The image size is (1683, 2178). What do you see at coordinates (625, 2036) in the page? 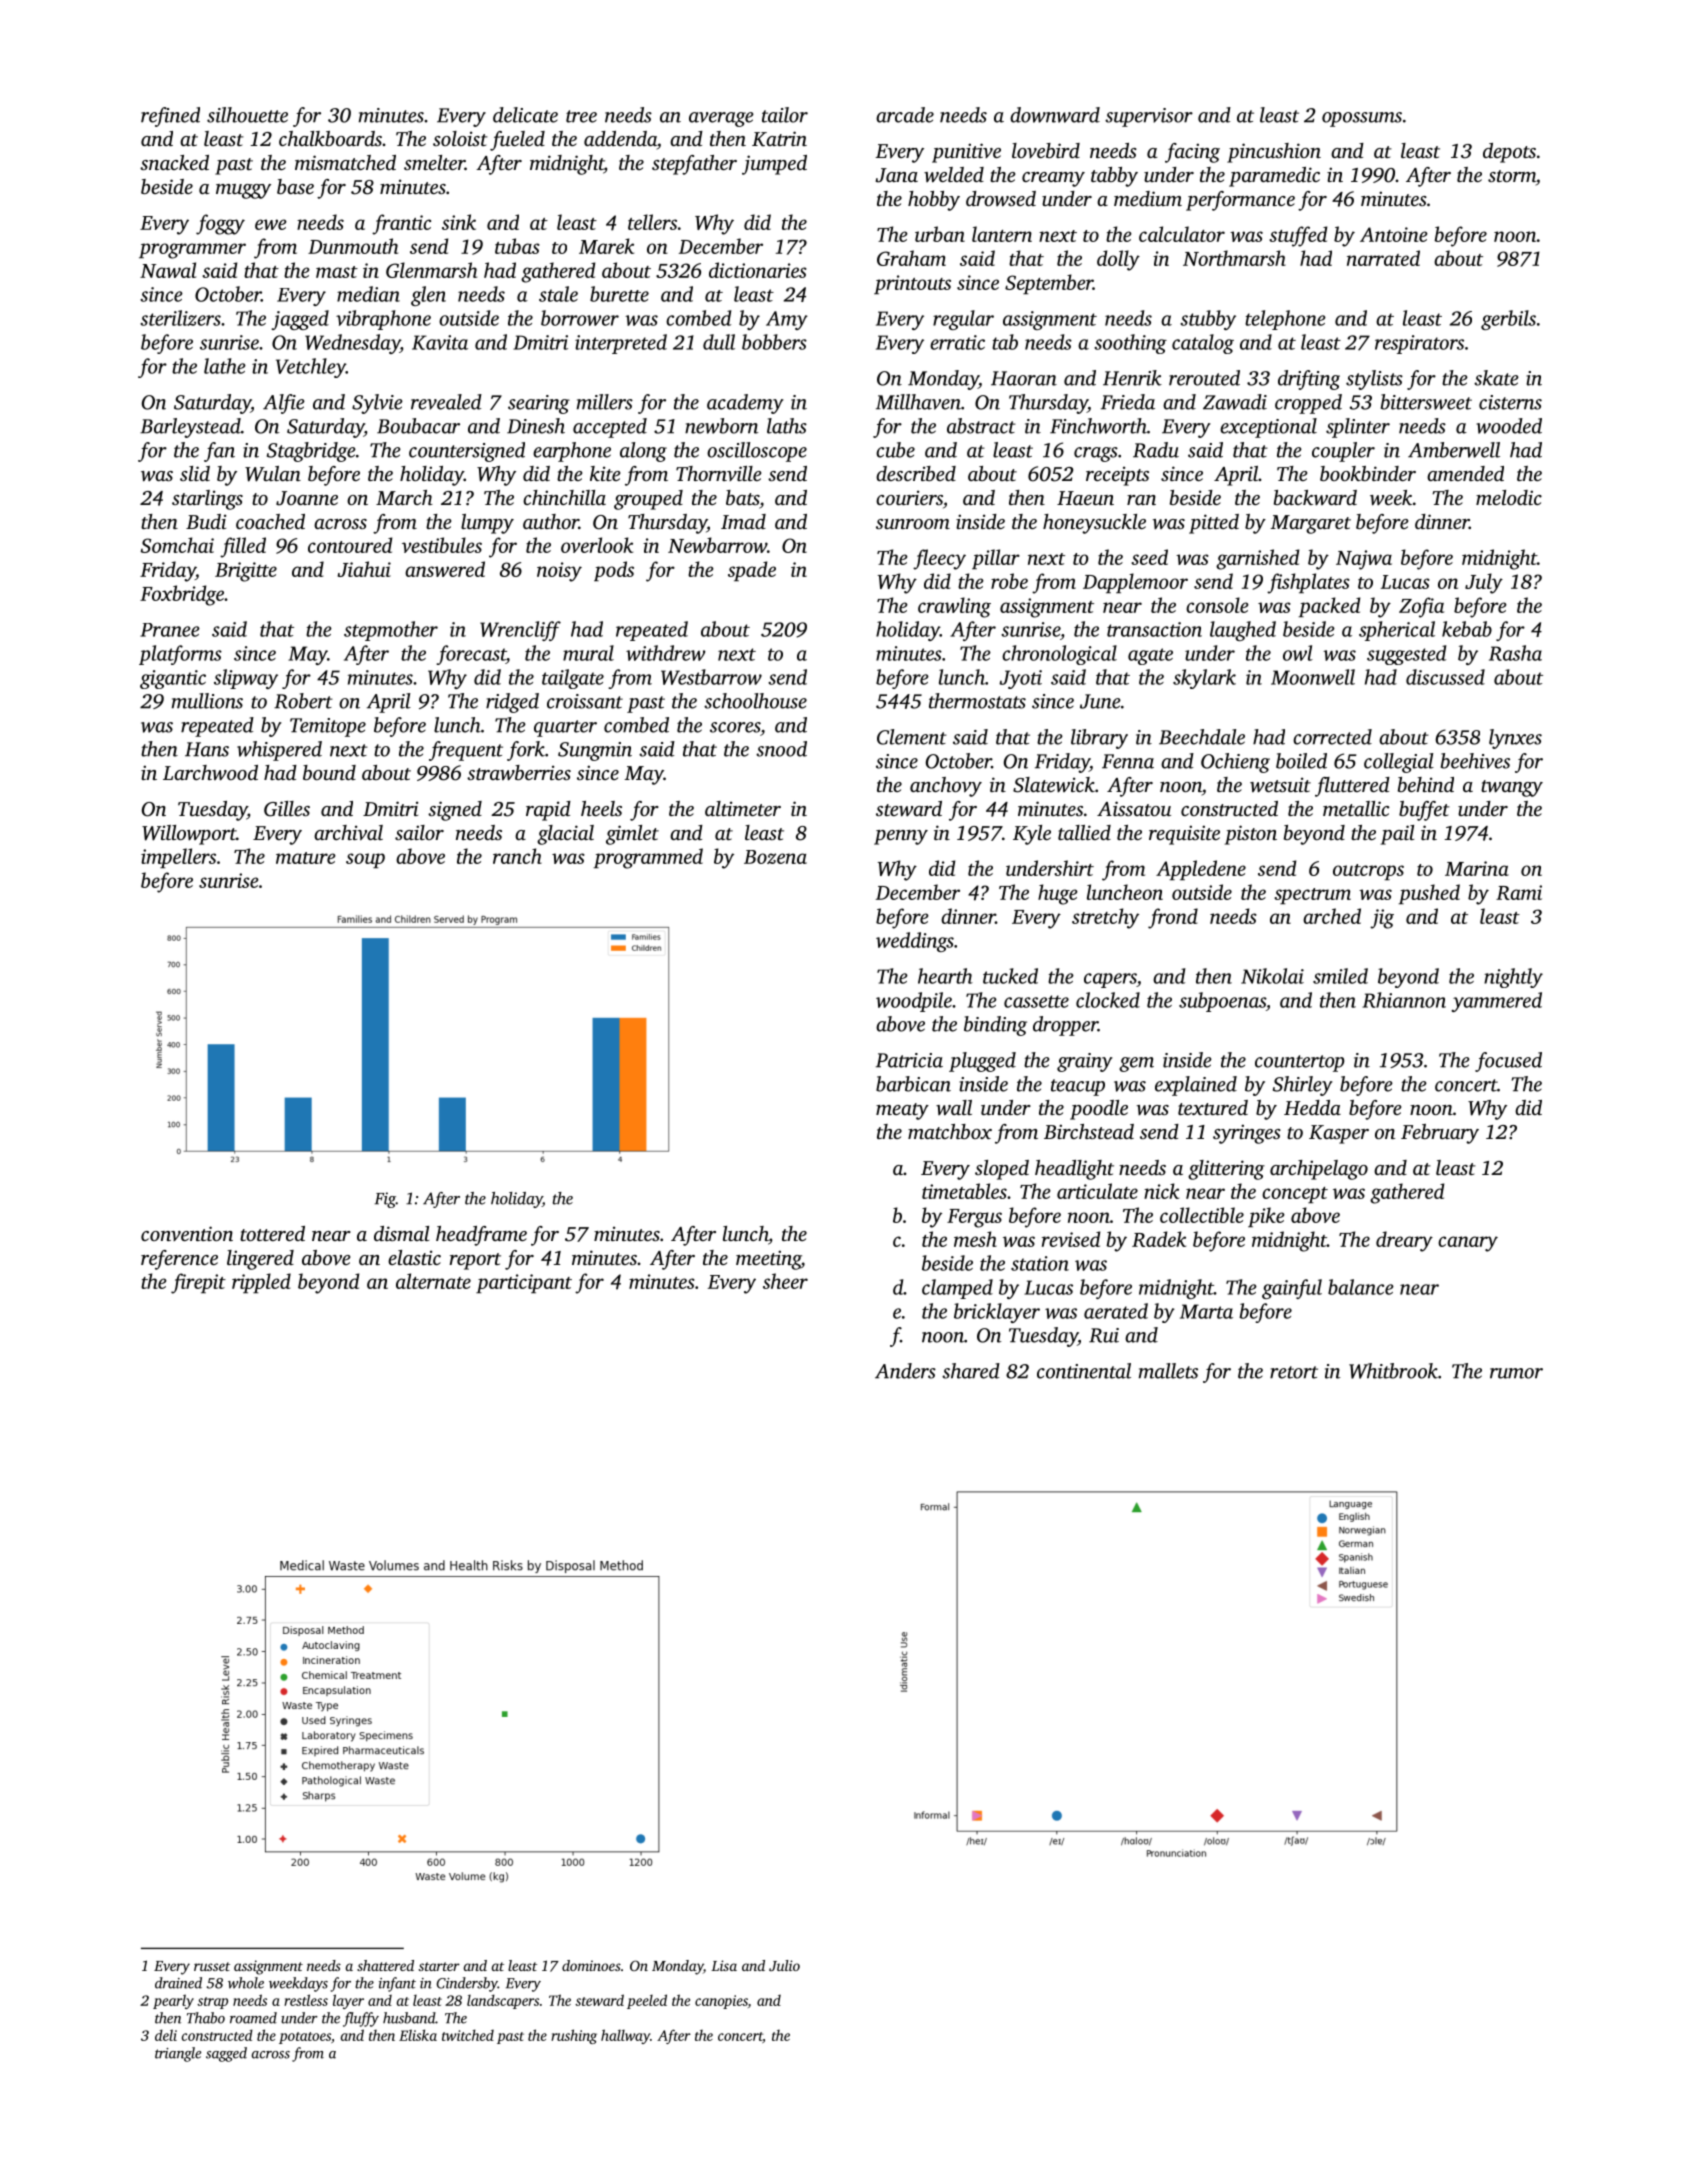
I see `hallway` at bounding box center [625, 2036].
